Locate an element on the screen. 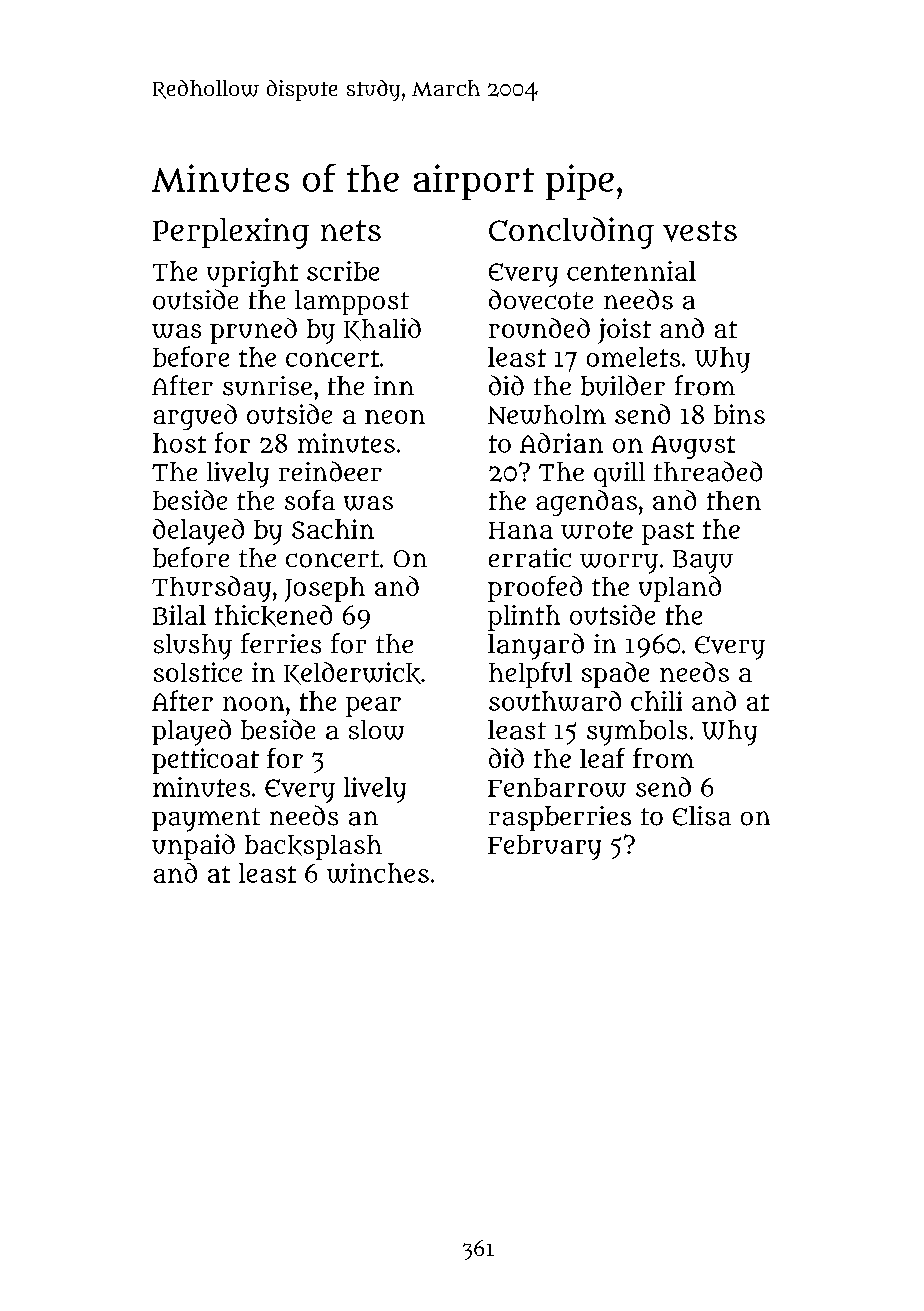 The width and height of the screenshot is (924, 1311). upright is located at coordinates (252, 274).
